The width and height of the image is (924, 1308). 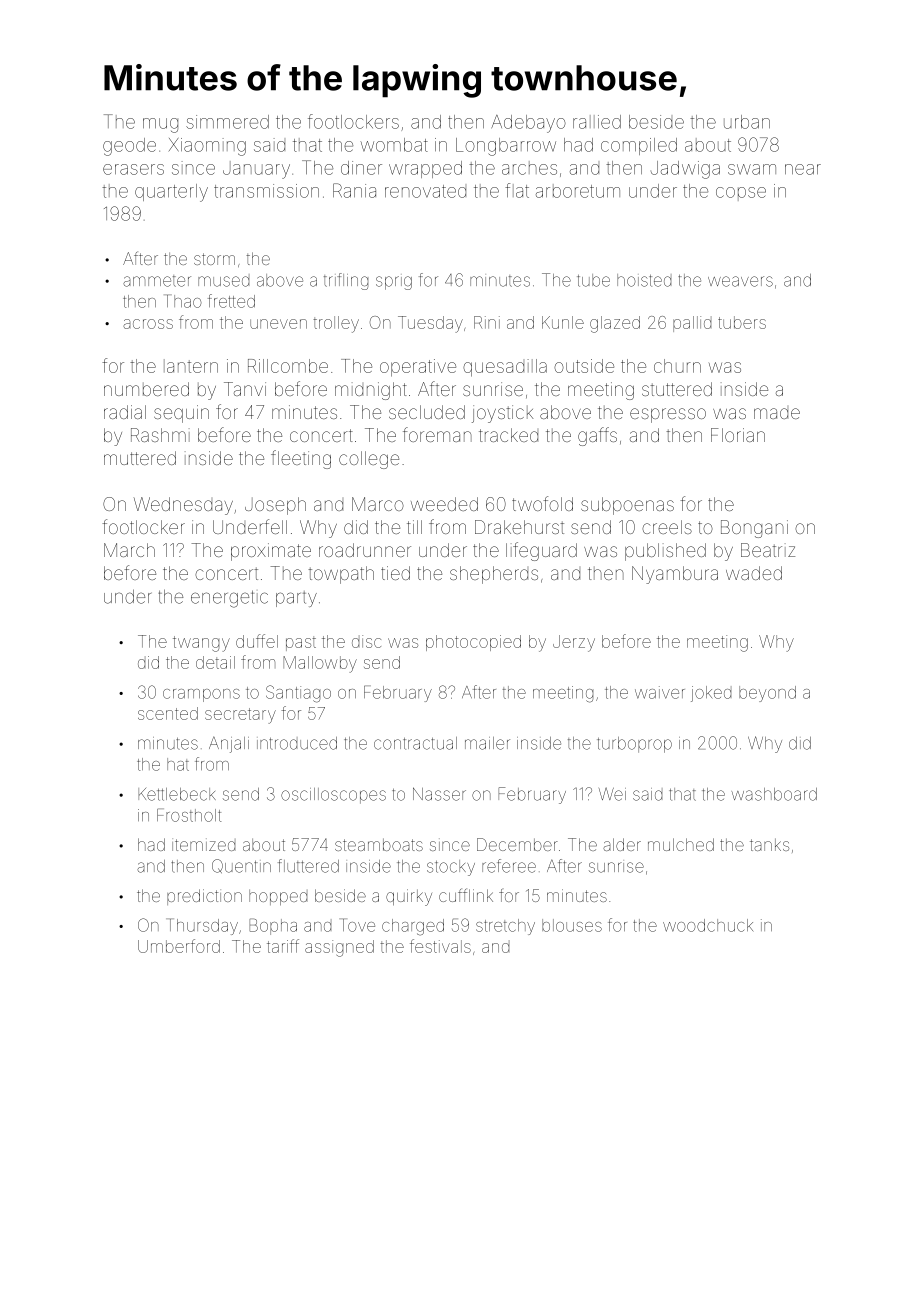 I want to click on arches, so click(x=529, y=168).
